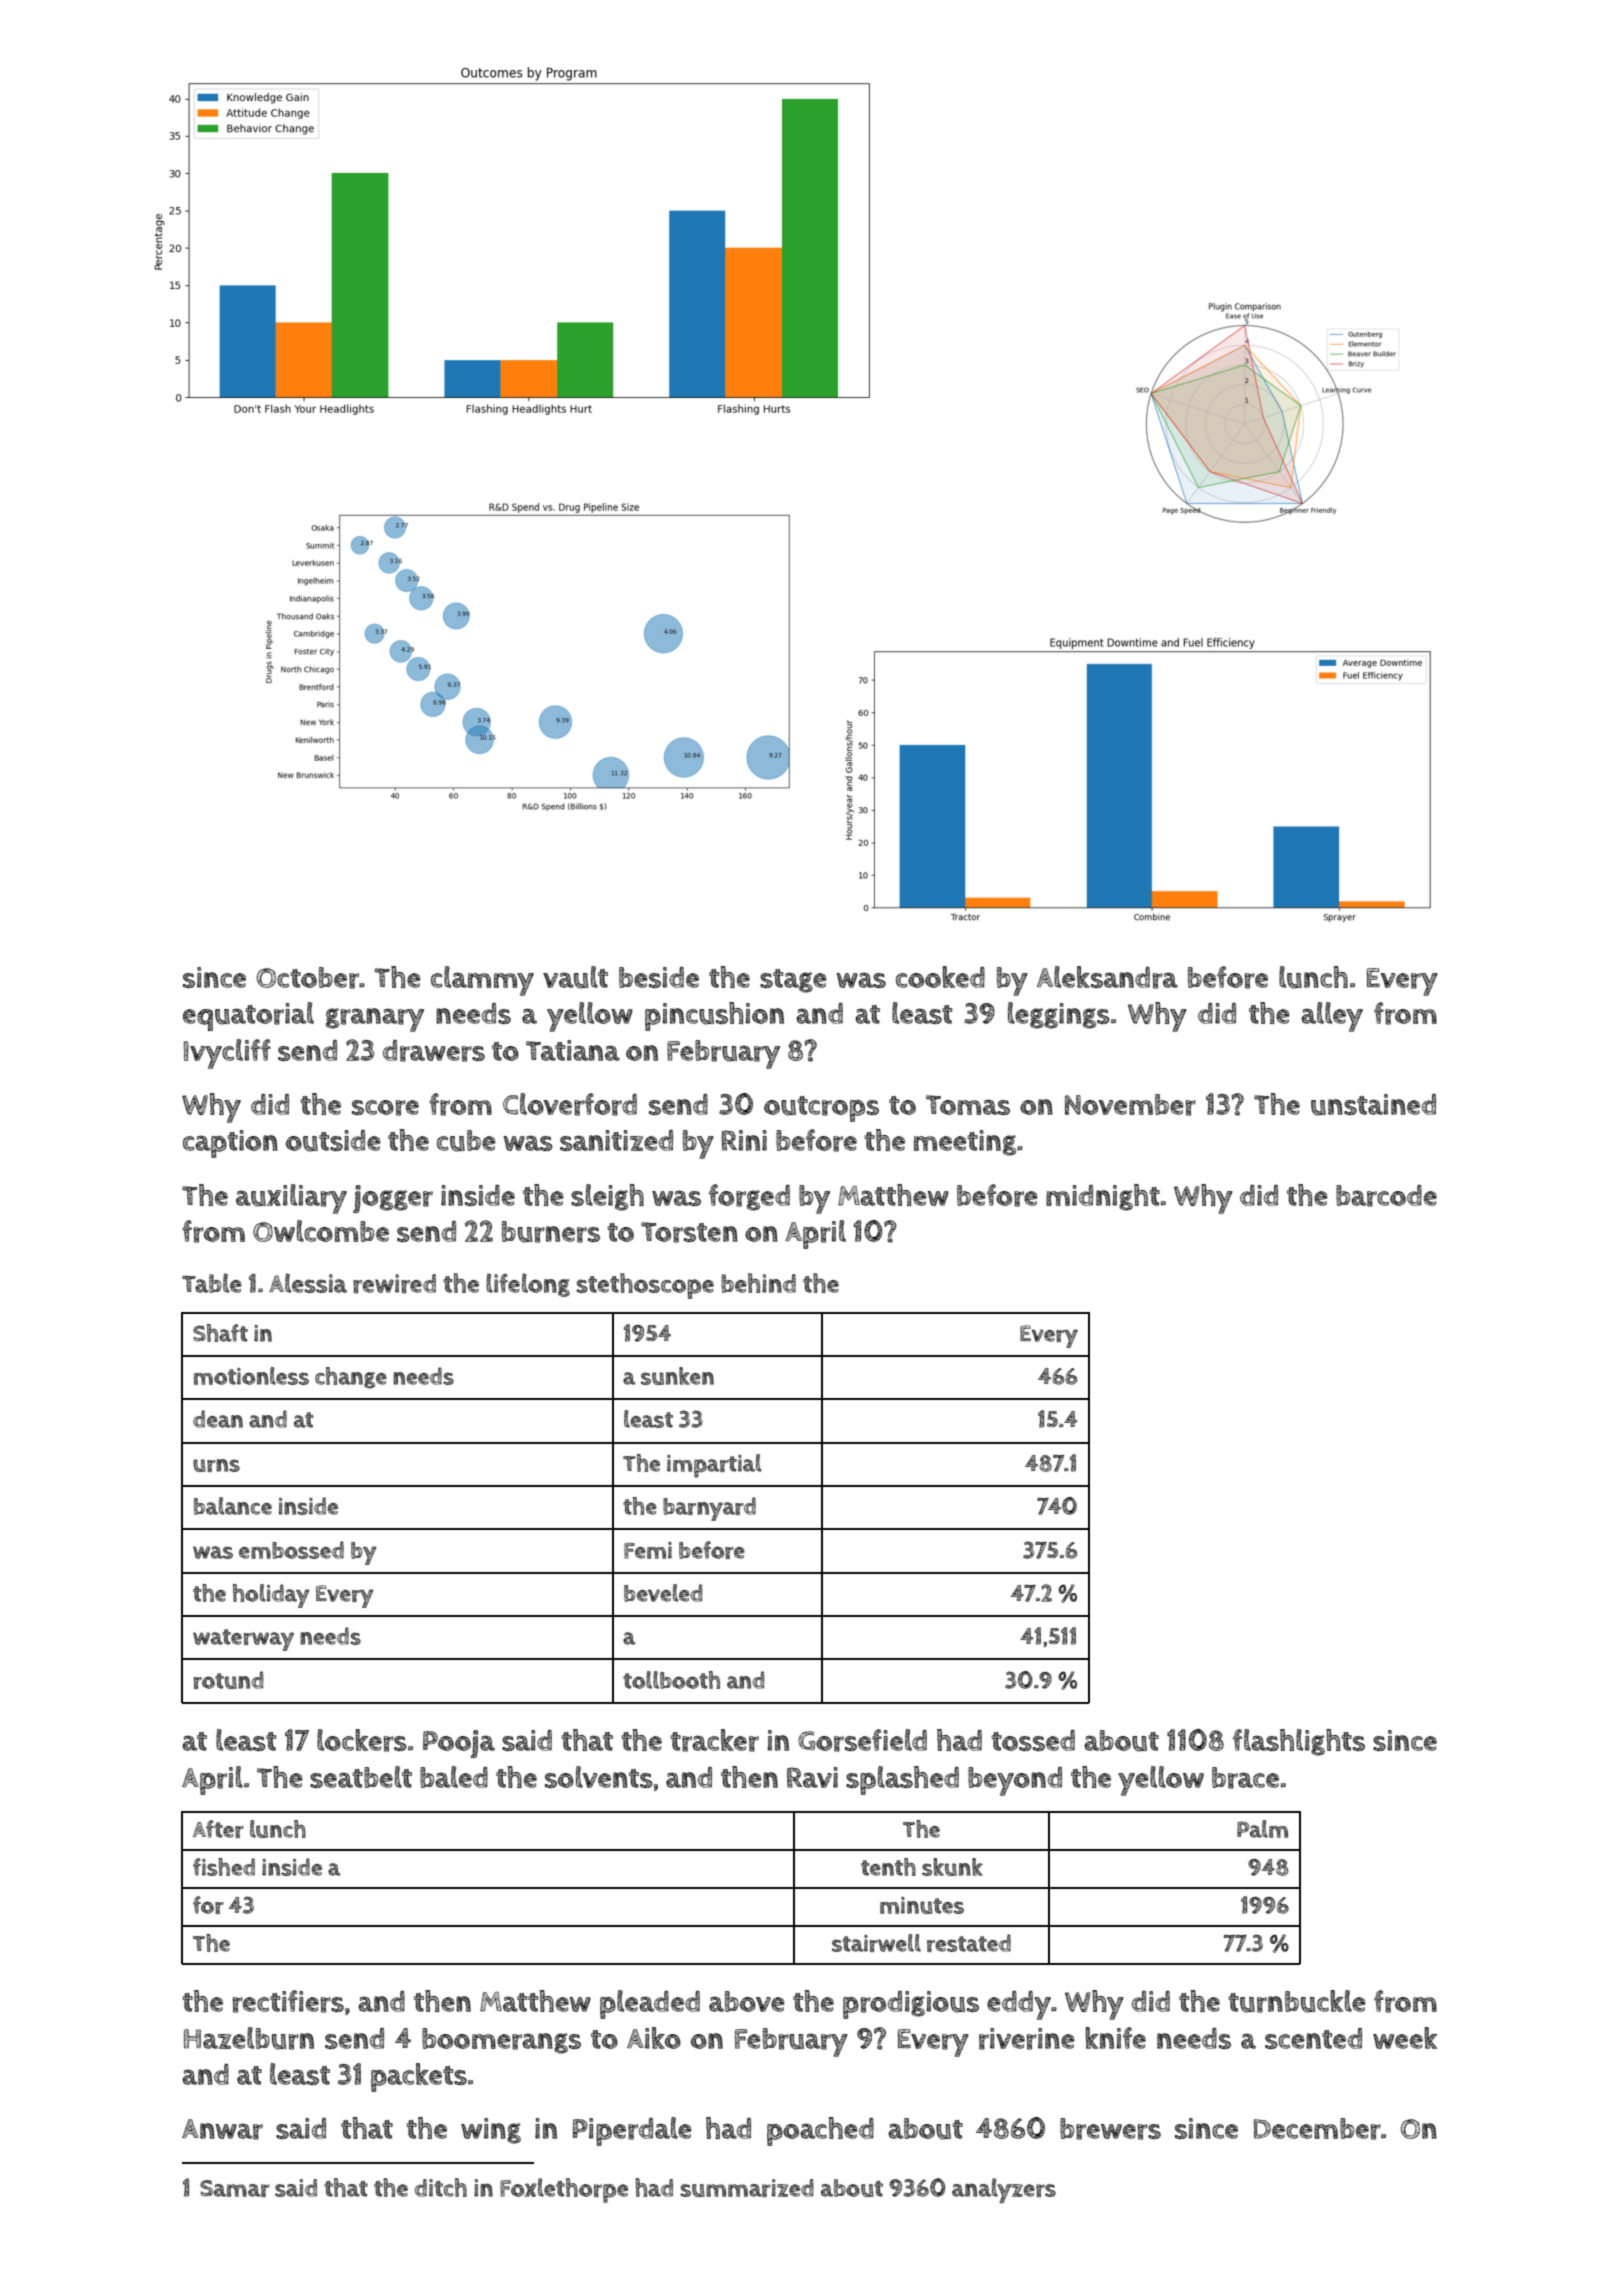 The image size is (1620, 2292). What do you see at coordinates (233, 1506) in the screenshot?
I see `balance` at bounding box center [233, 1506].
